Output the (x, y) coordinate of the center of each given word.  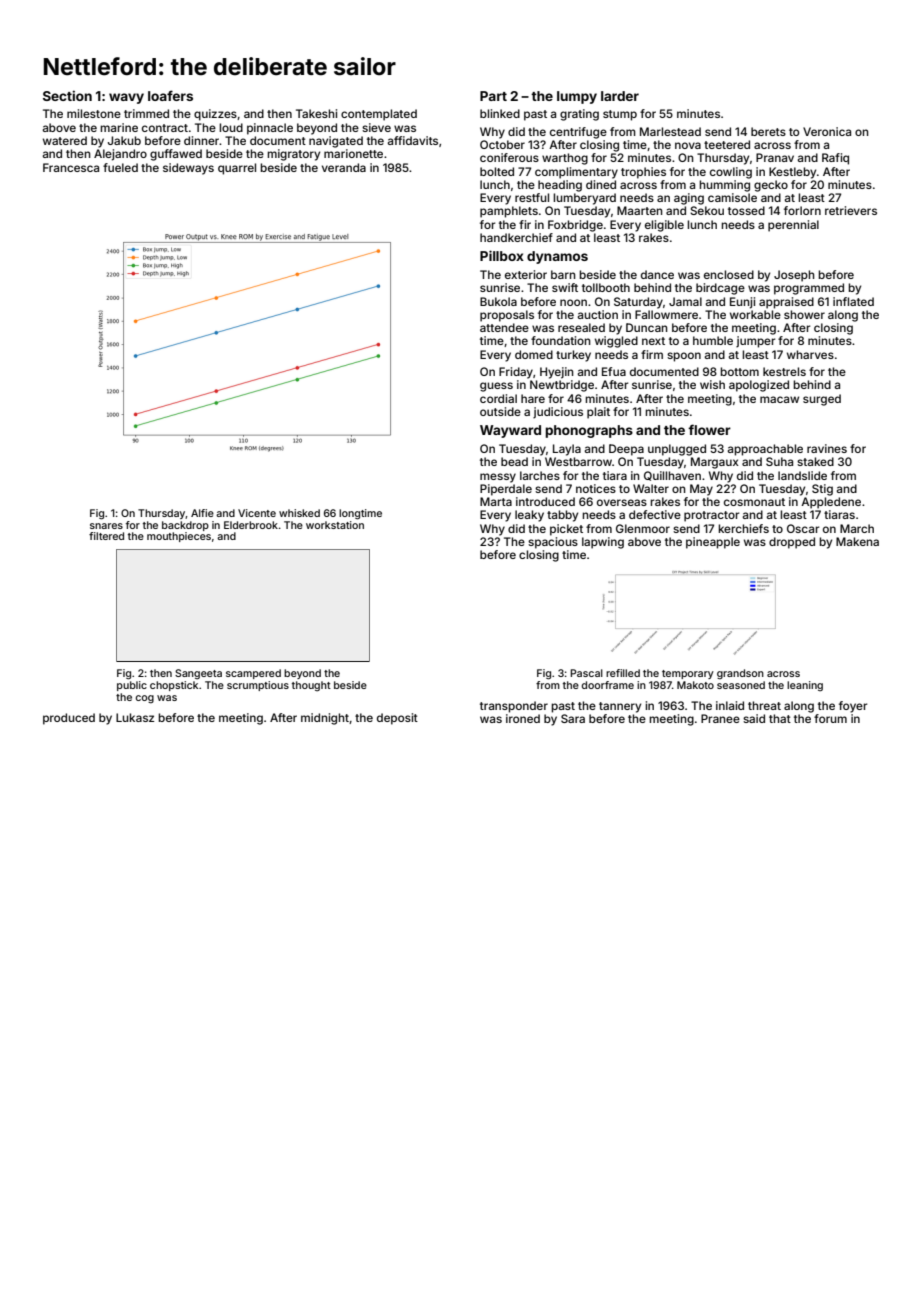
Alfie (202, 513)
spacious (553, 543)
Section (67, 95)
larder (620, 96)
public (132, 686)
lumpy (577, 97)
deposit (397, 719)
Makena (857, 541)
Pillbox (502, 255)
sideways (188, 169)
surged (822, 400)
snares (106, 526)
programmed (809, 289)
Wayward (510, 431)
